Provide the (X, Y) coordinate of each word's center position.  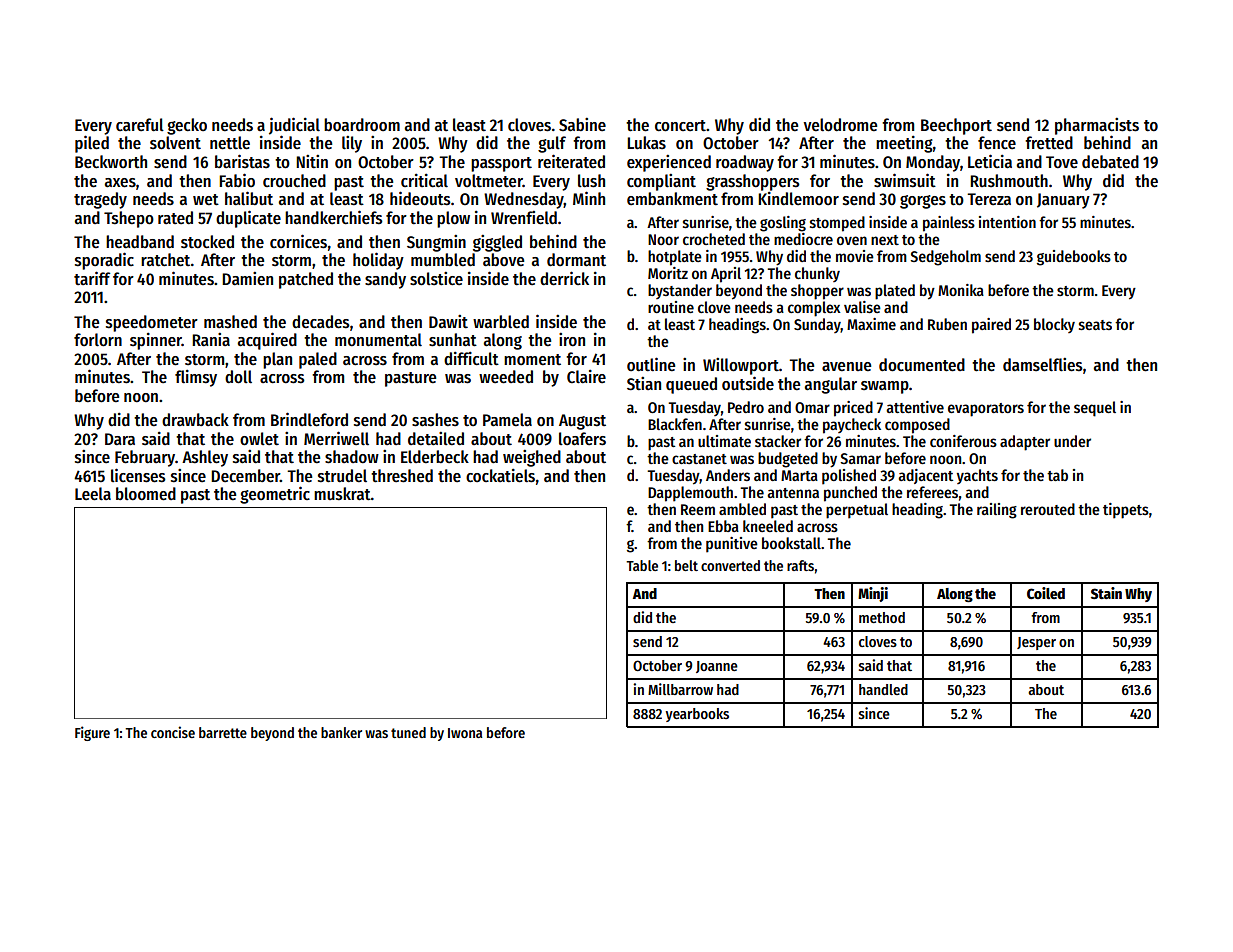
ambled (742, 509)
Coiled (1046, 593)
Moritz (668, 273)
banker (341, 732)
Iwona (465, 733)
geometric (275, 495)
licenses (138, 475)
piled (92, 144)
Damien (247, 279)
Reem (698, 509)
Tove (1062, 162)
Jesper (1036, 643)
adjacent (925, 476)
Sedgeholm (945, 258)
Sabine (582, 125)
